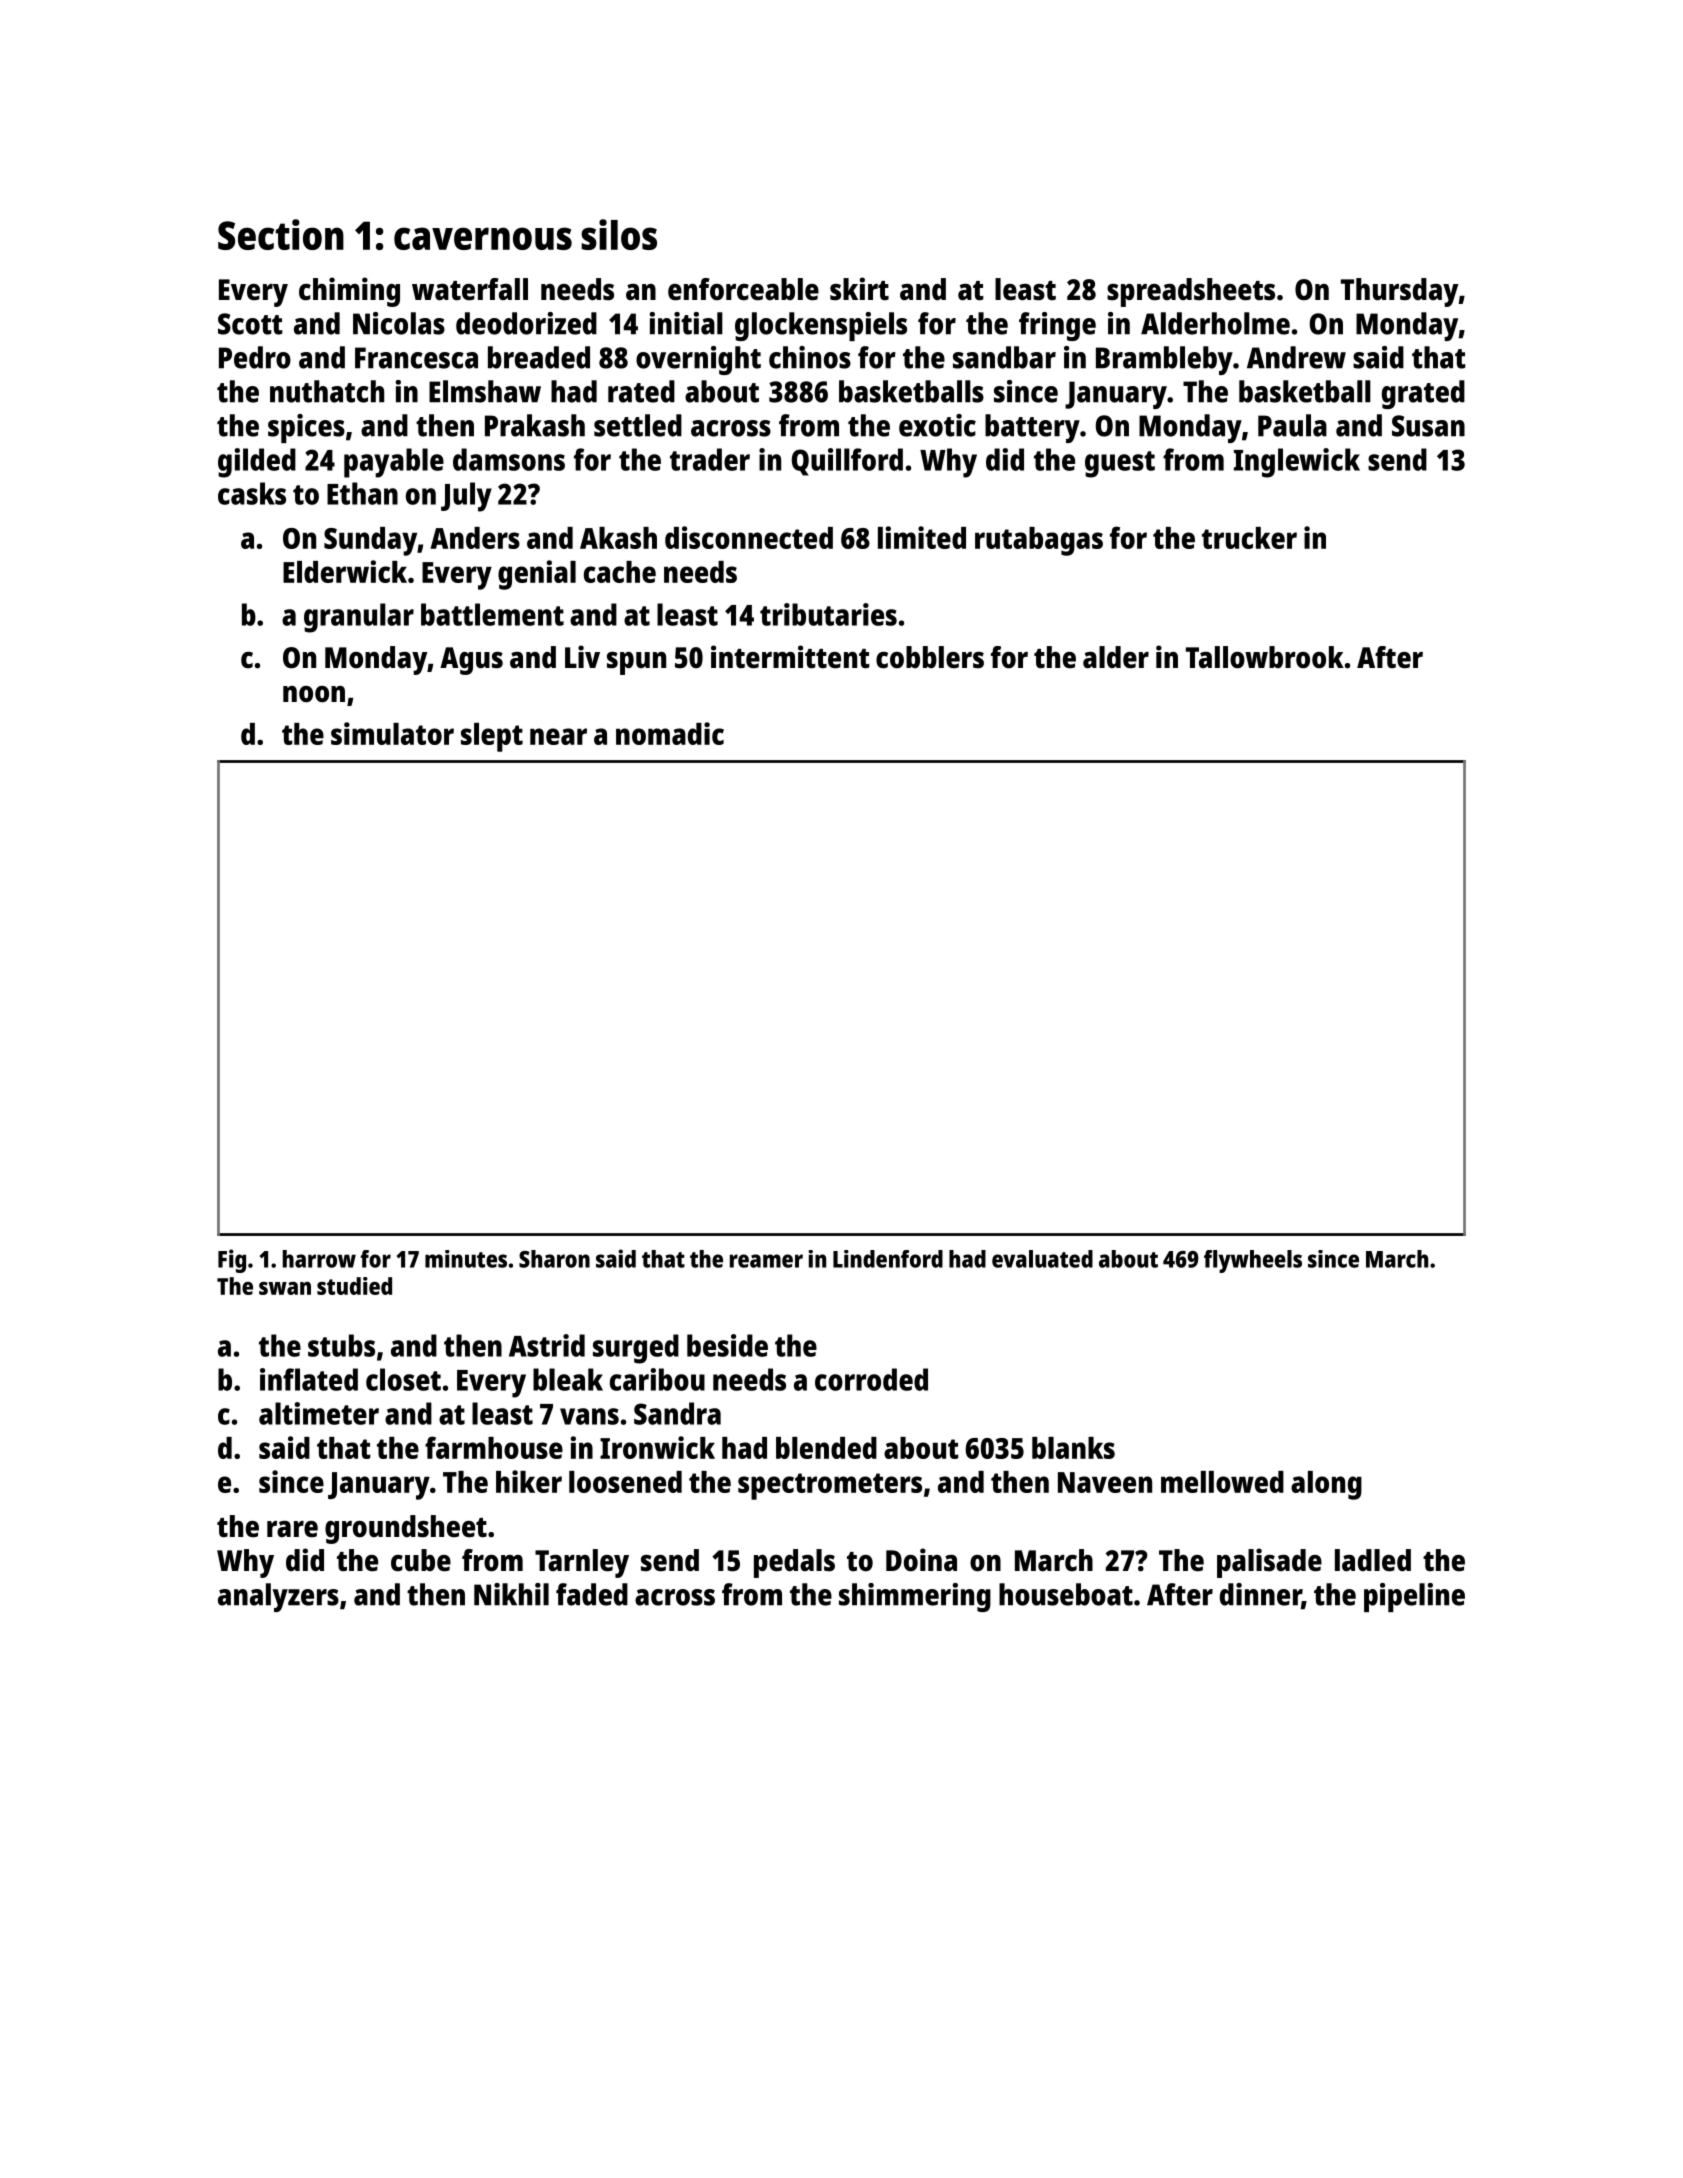 The height and width of the document is (2178, 1683). I want to click on waterfall, so click(470, 289).
